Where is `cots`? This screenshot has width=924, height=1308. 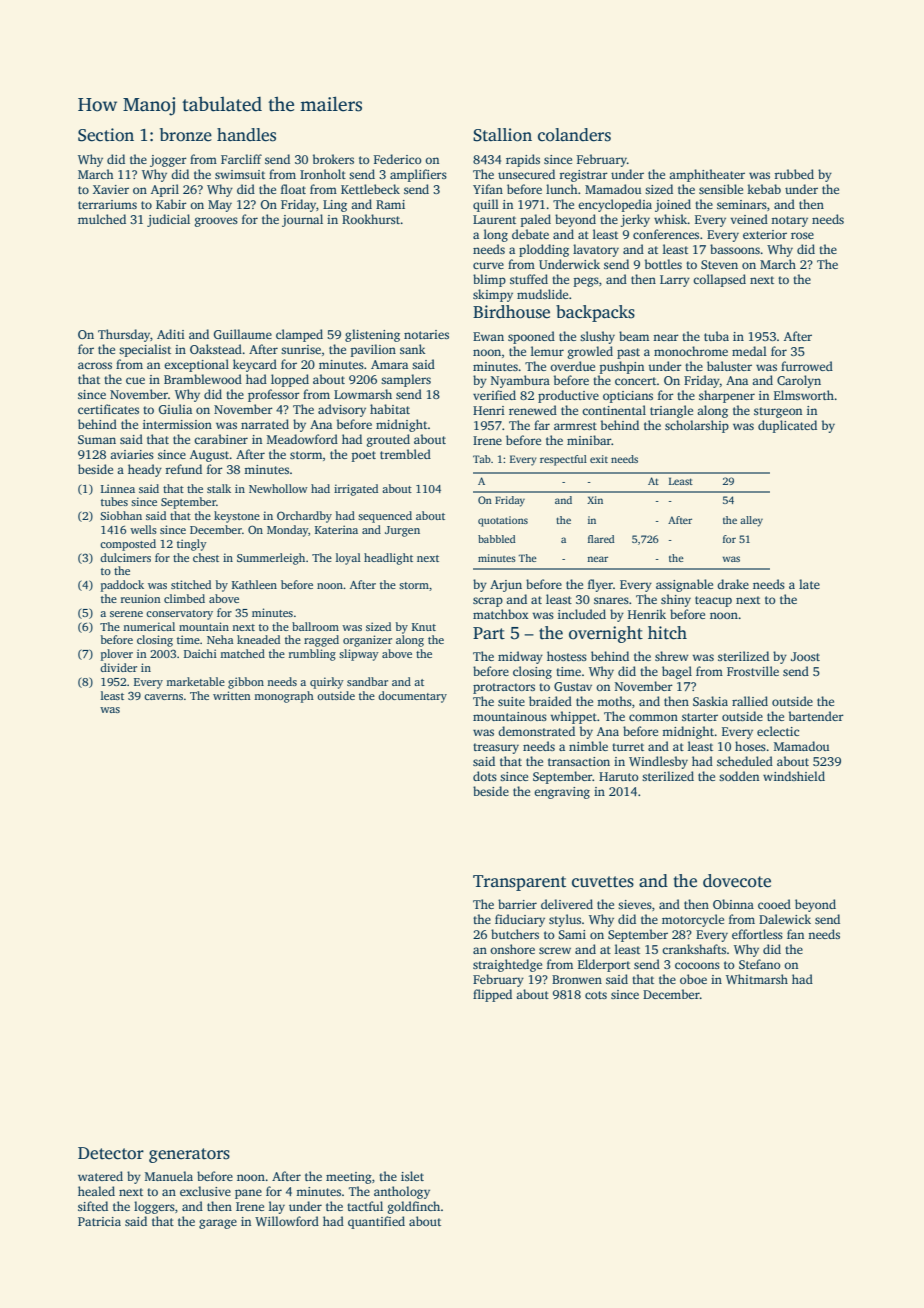 cots is located at coordinates (596, 995).
